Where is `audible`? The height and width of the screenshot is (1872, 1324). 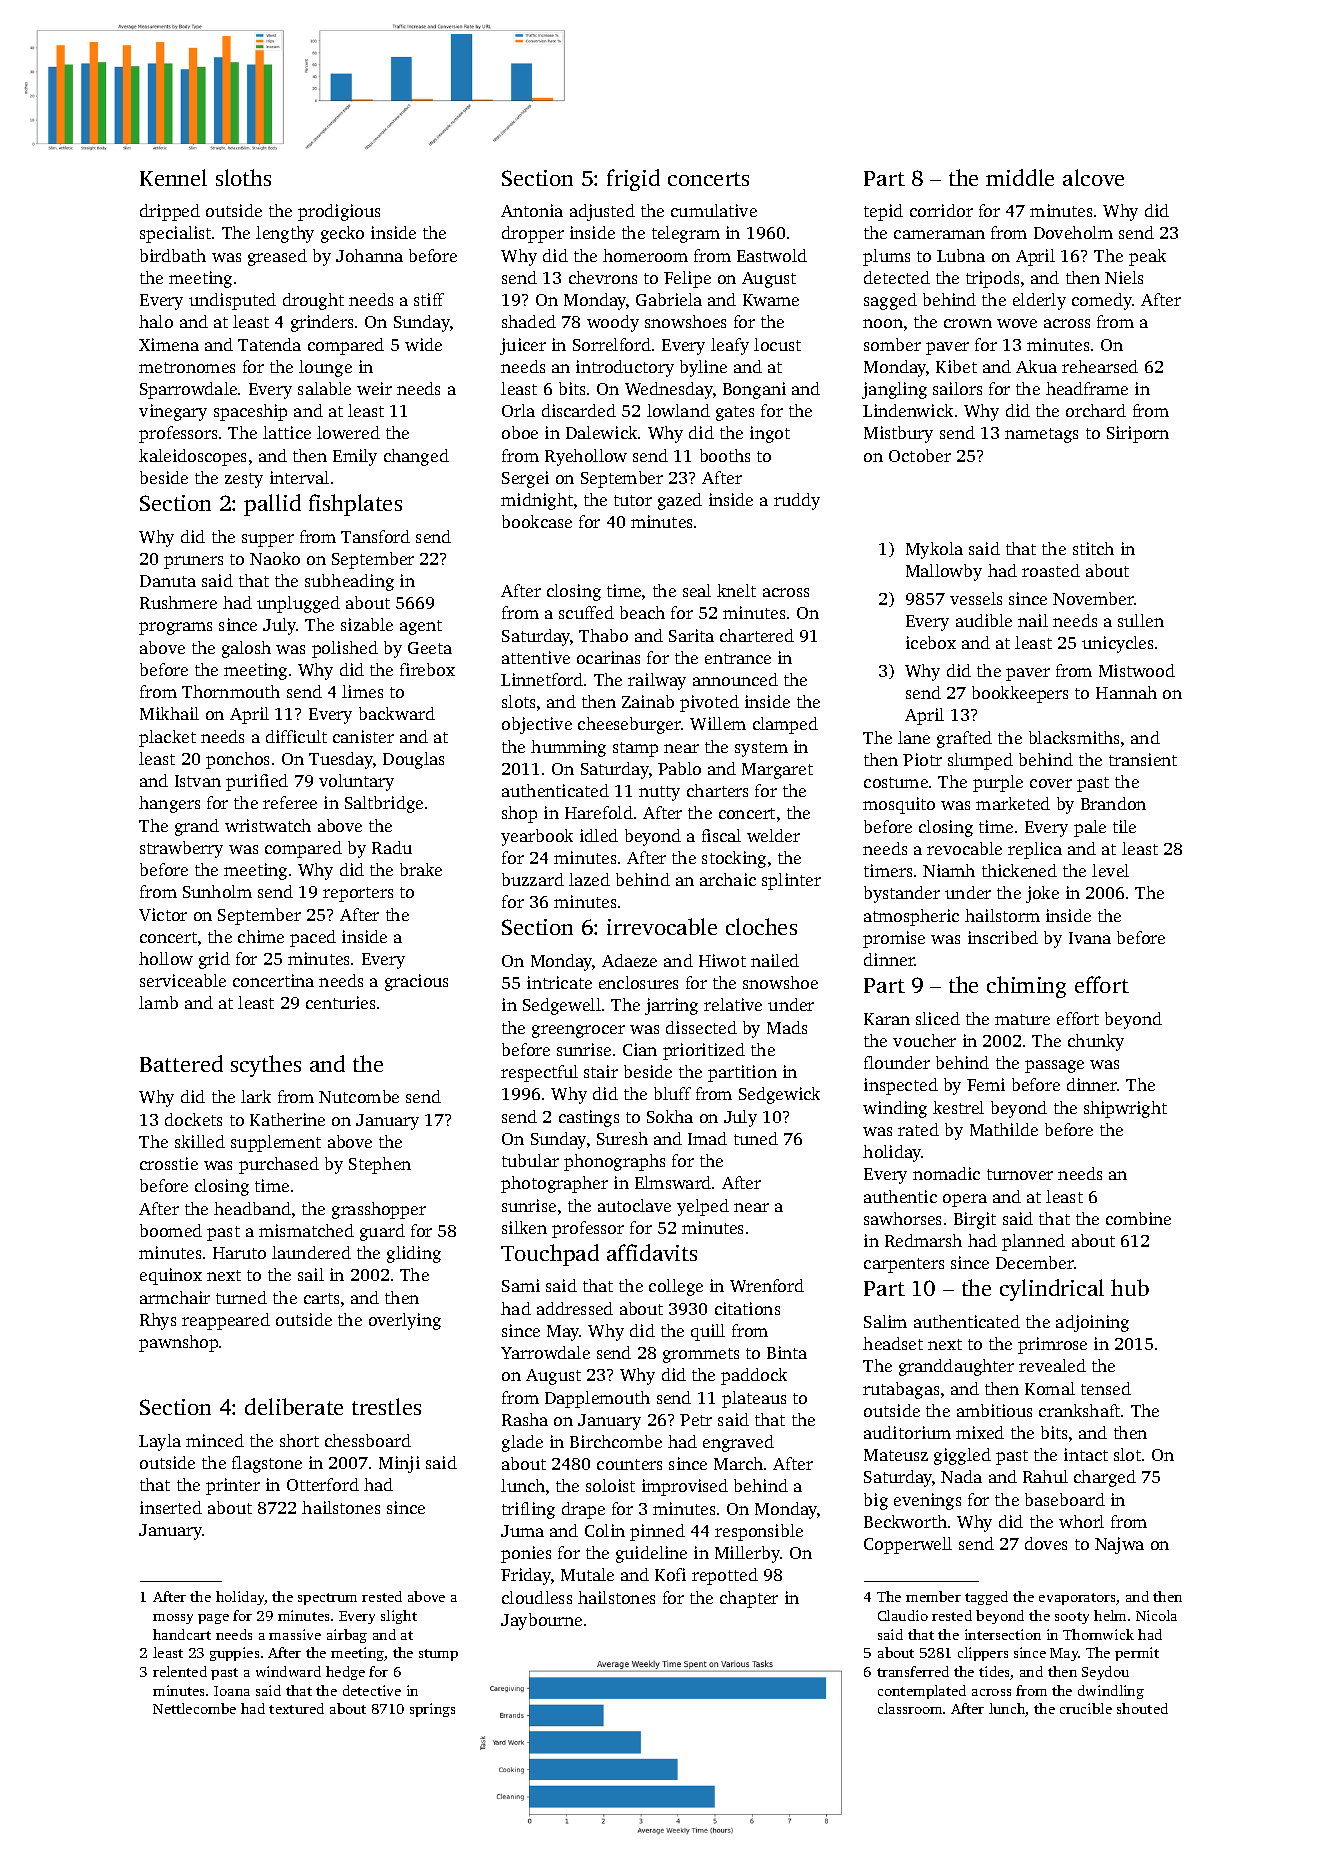
audible is located at coordinates (984, 620).
